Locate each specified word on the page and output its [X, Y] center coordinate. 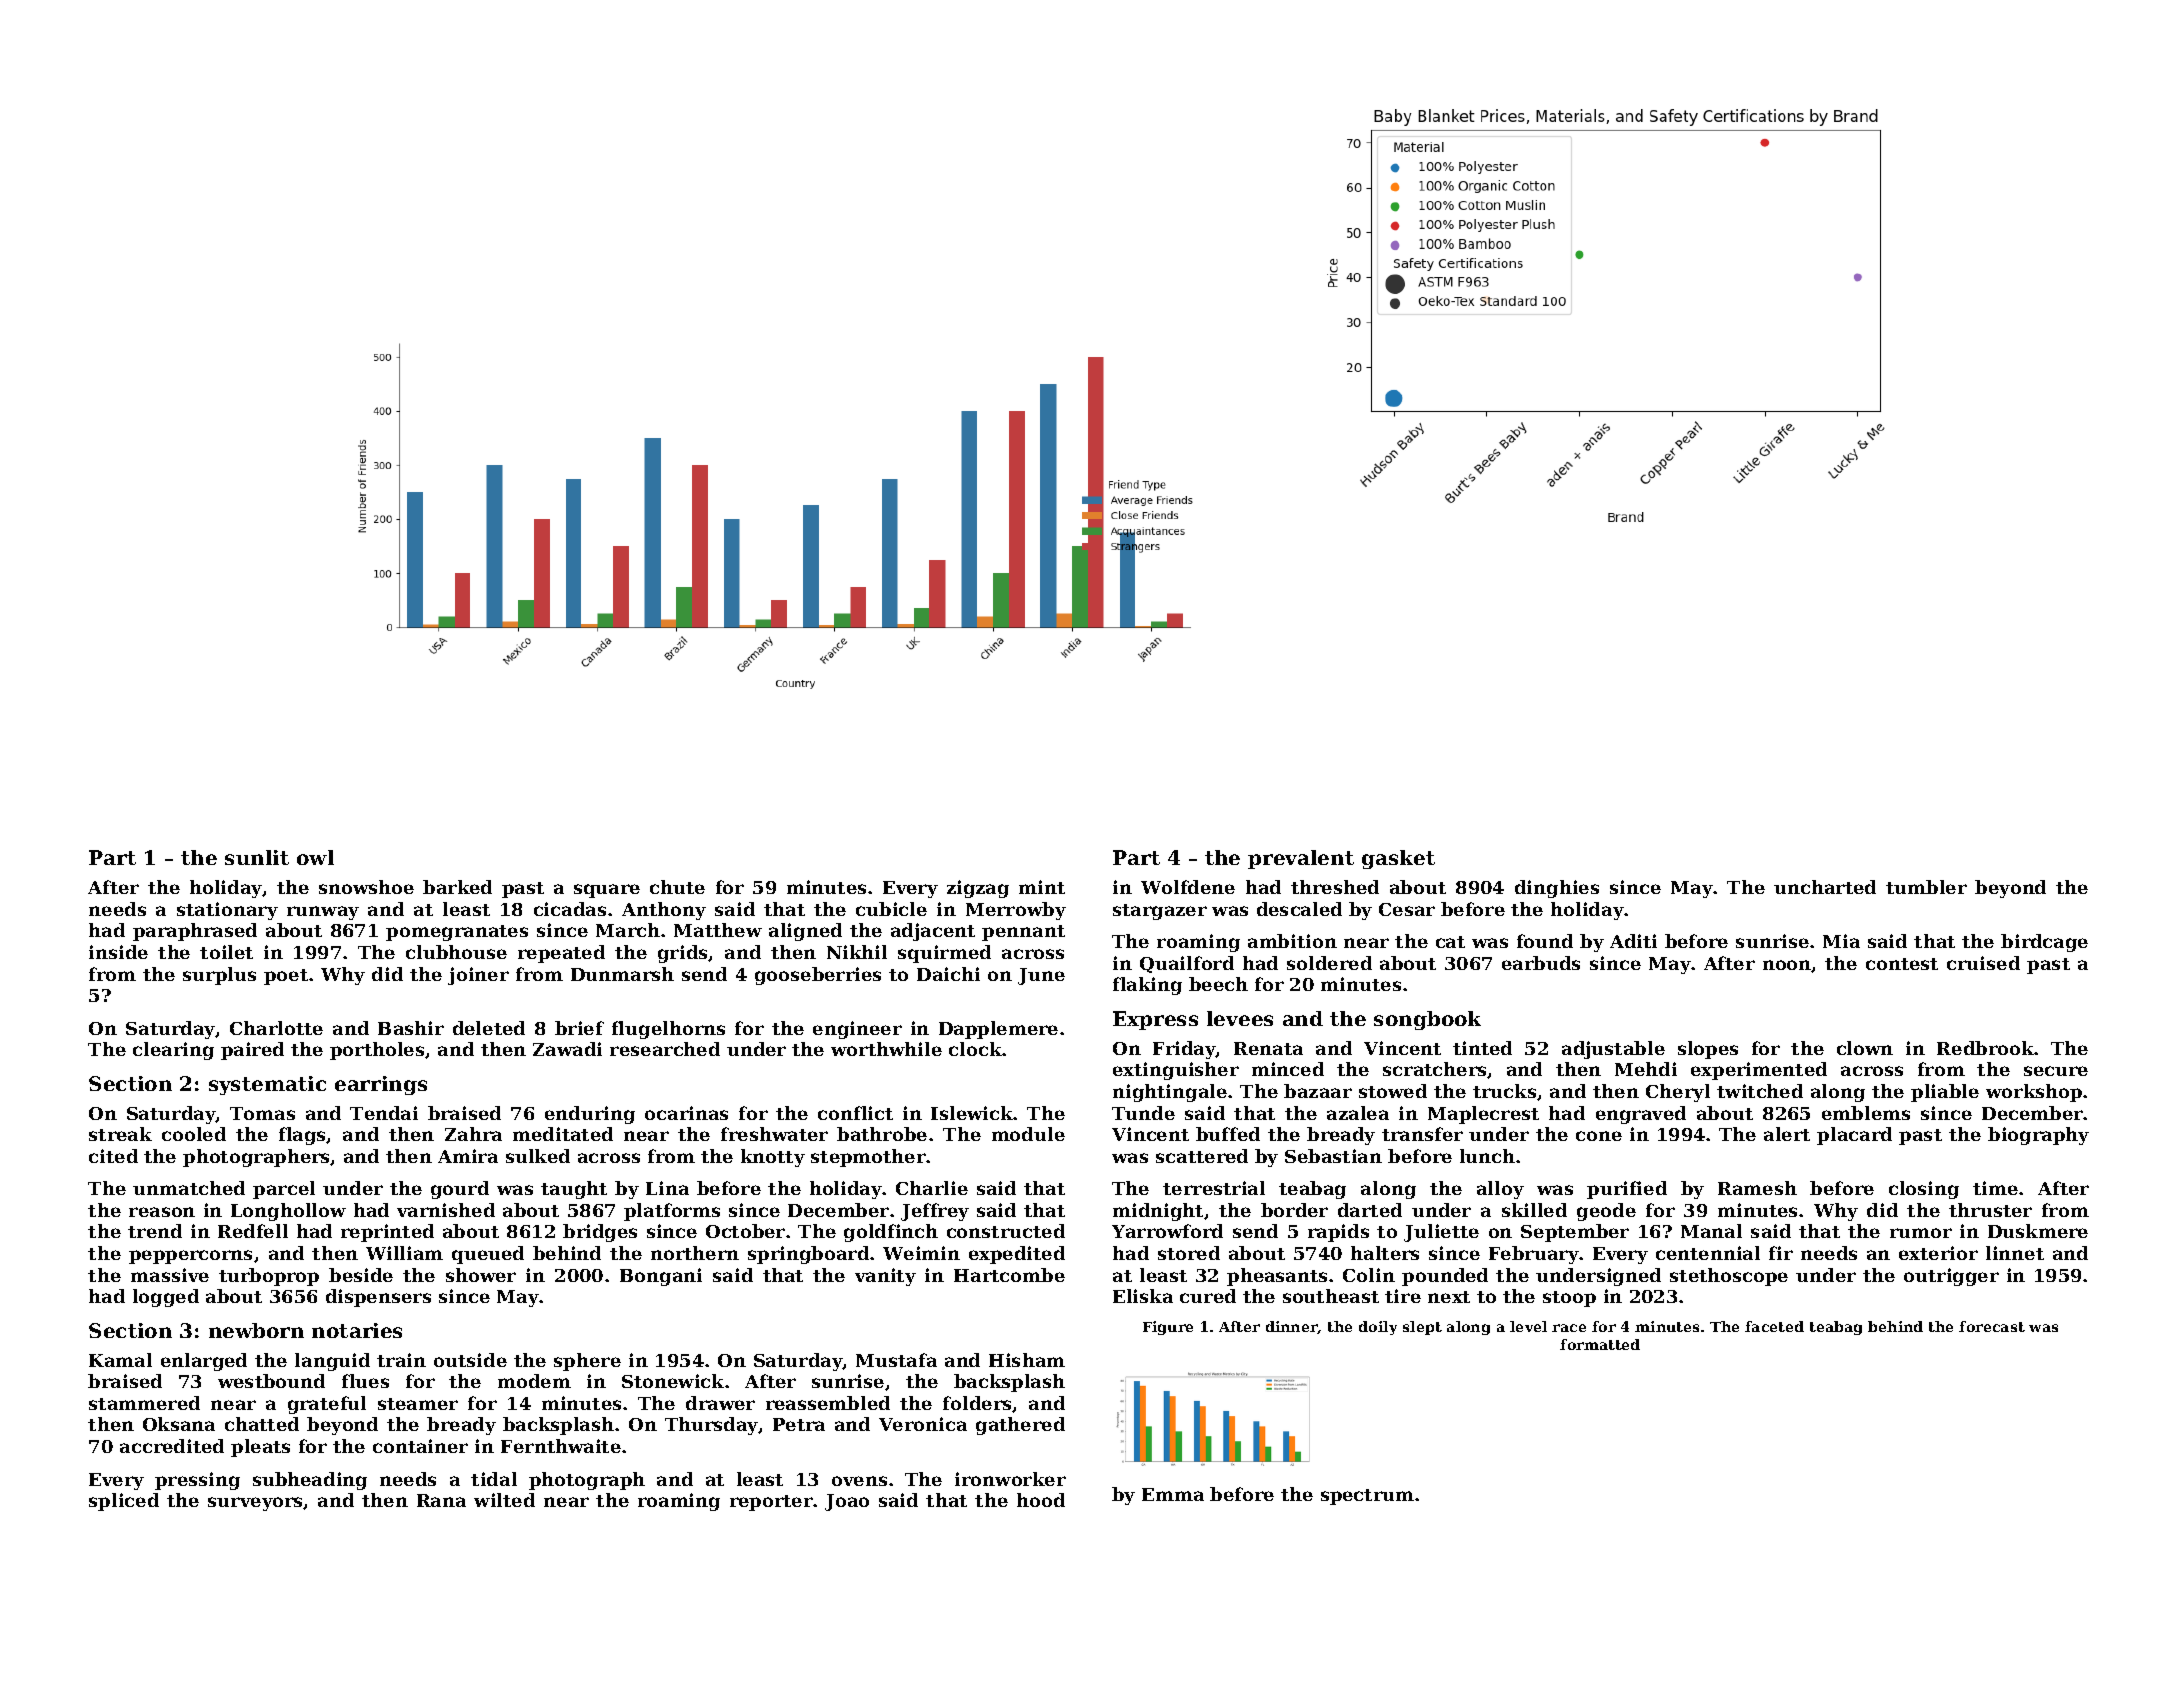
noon [1787, 966]
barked [457, 887]
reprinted [387, 1233]
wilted [504, 1500]
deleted [489, 1028]
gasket [1398, 859]
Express [1155, 1020]
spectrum [1367, 1497]
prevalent [1301, 859]
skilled [1534, 1210]
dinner [1292, 1327]
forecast [1992, 1326]
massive [170, 1275]
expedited [1017, 1255]
